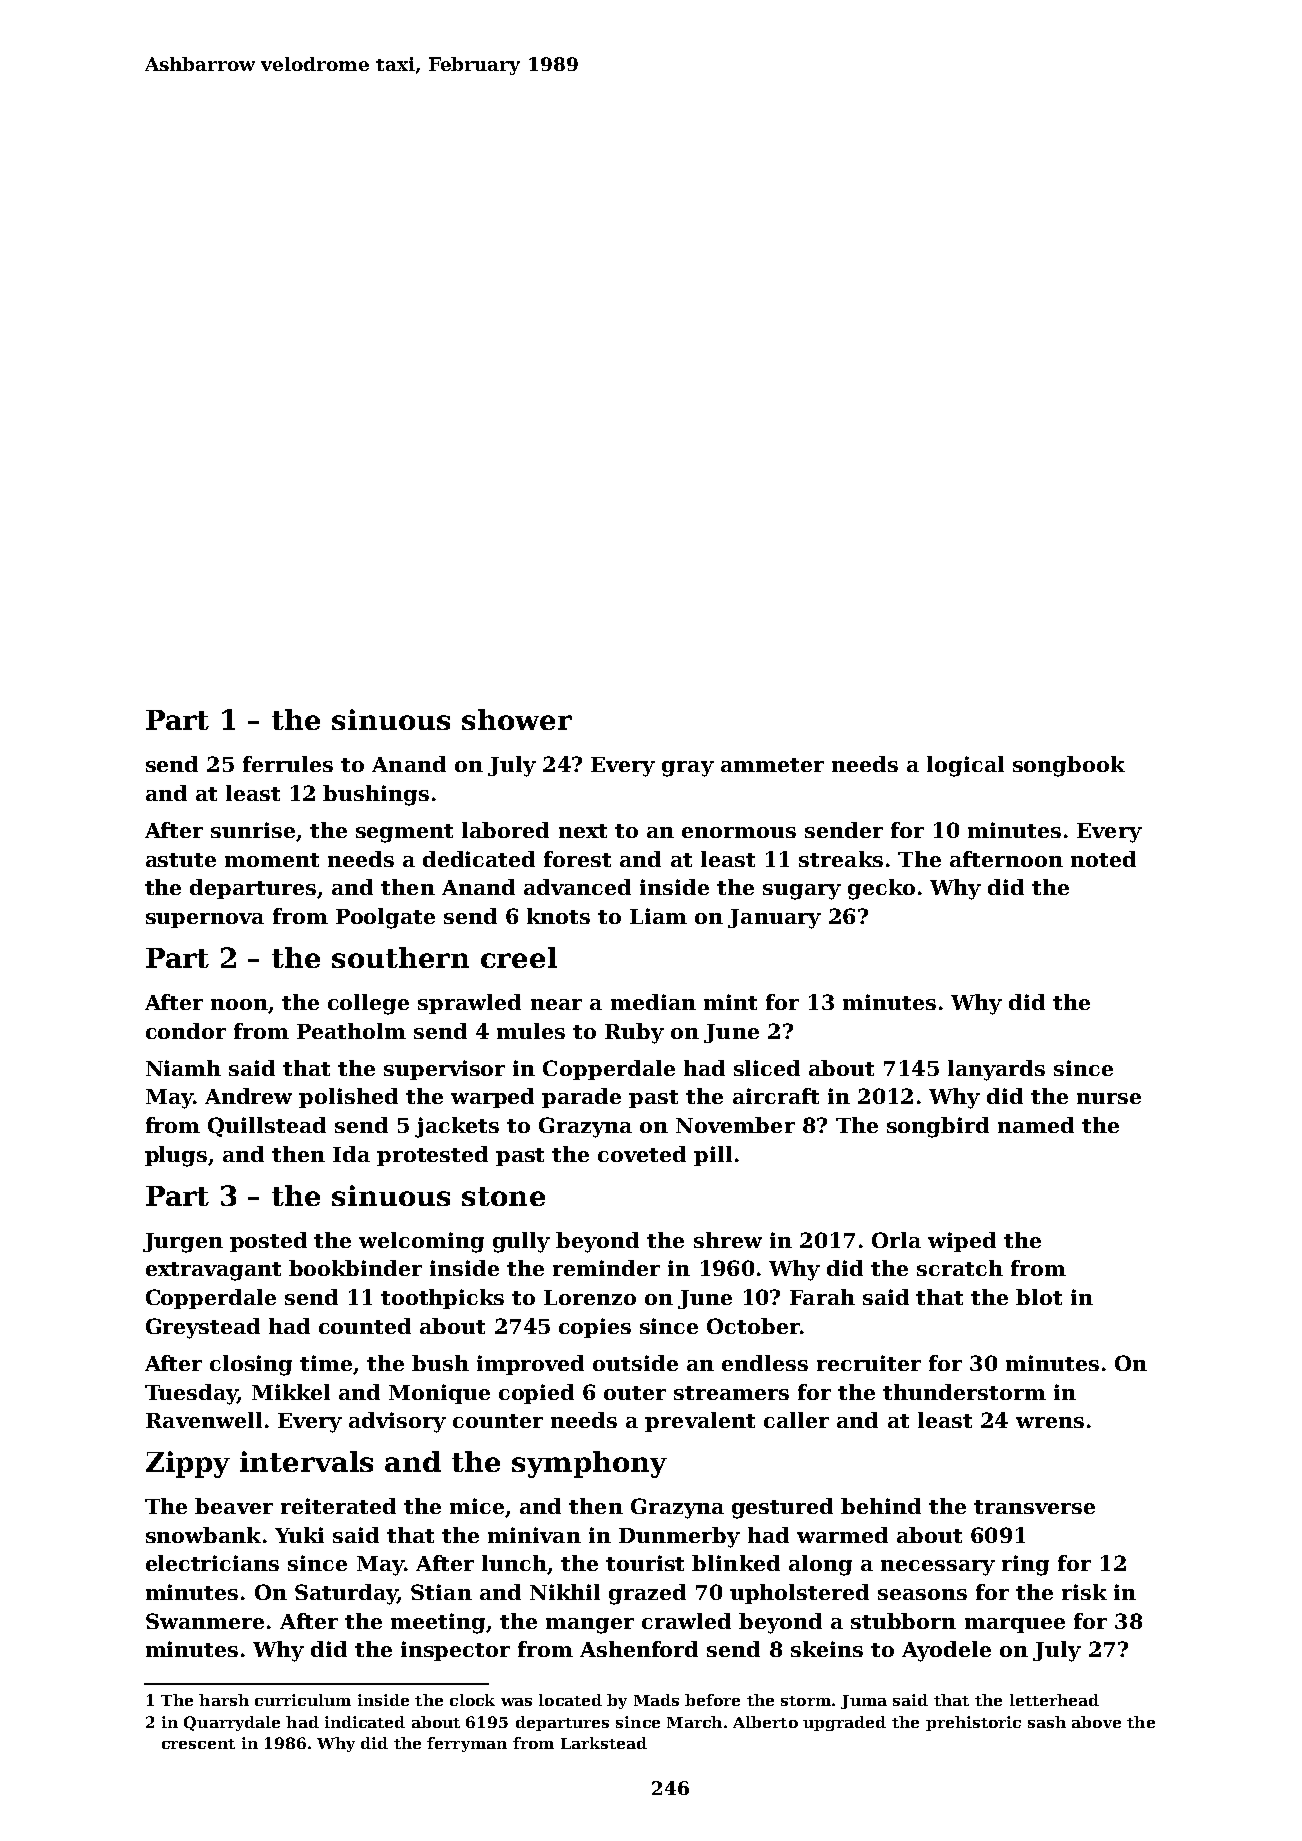 This screenshot has height=1841, width=1302. What do you see at coordinates (881, 889) in the screenshot?
I see `gecko` at bounding box center [881, 889].
